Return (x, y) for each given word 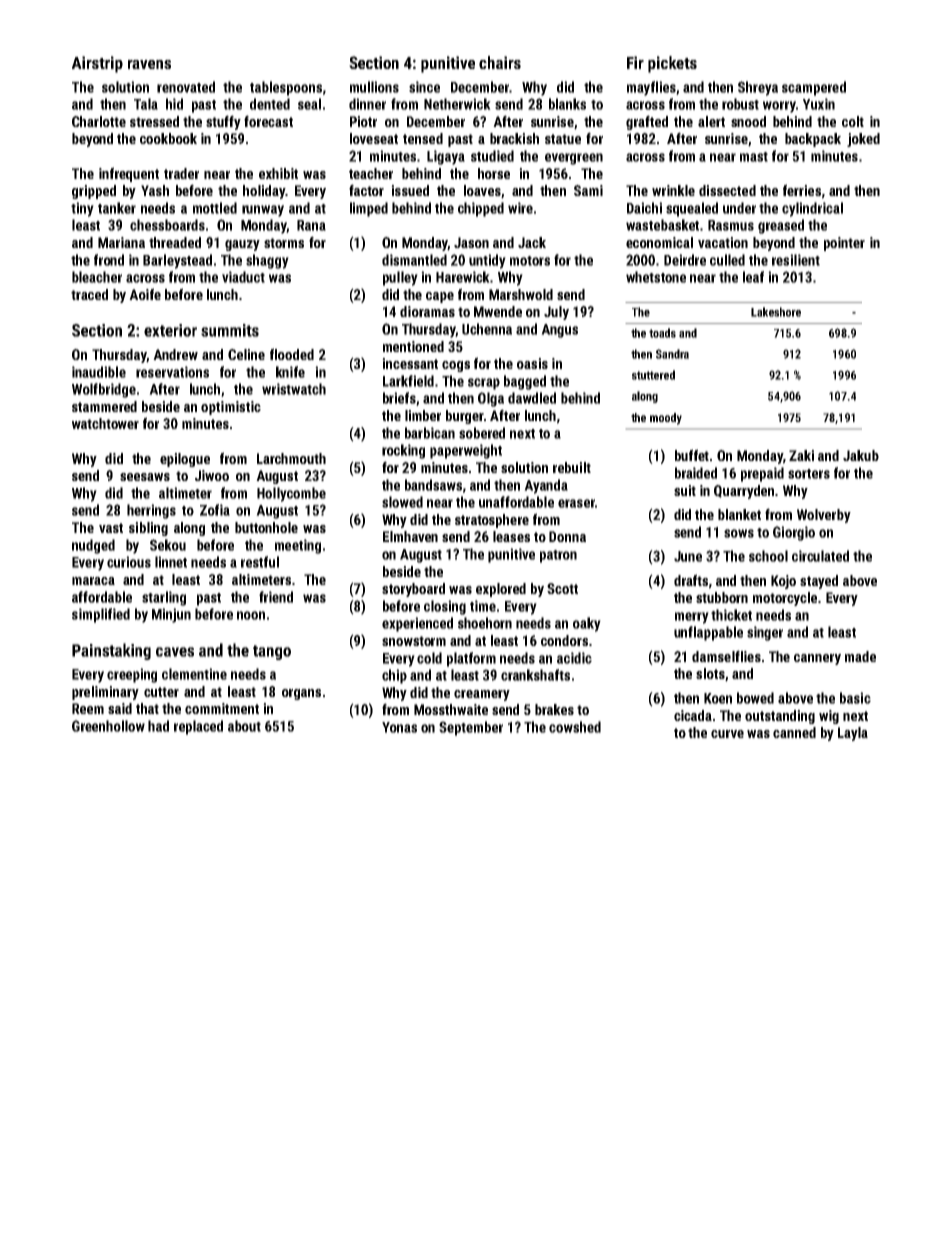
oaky (587, 624)
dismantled (414, 260)
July (556, 313)
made (860, 656)
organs (301, 694)
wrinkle (673, 190)
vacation (723, 242)
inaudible (99, 372)
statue (563, 139)
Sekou (168, 545)
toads (662, 333)
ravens (149, 64)
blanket (739, 514)
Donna (567, 536)
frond (109, 260)
